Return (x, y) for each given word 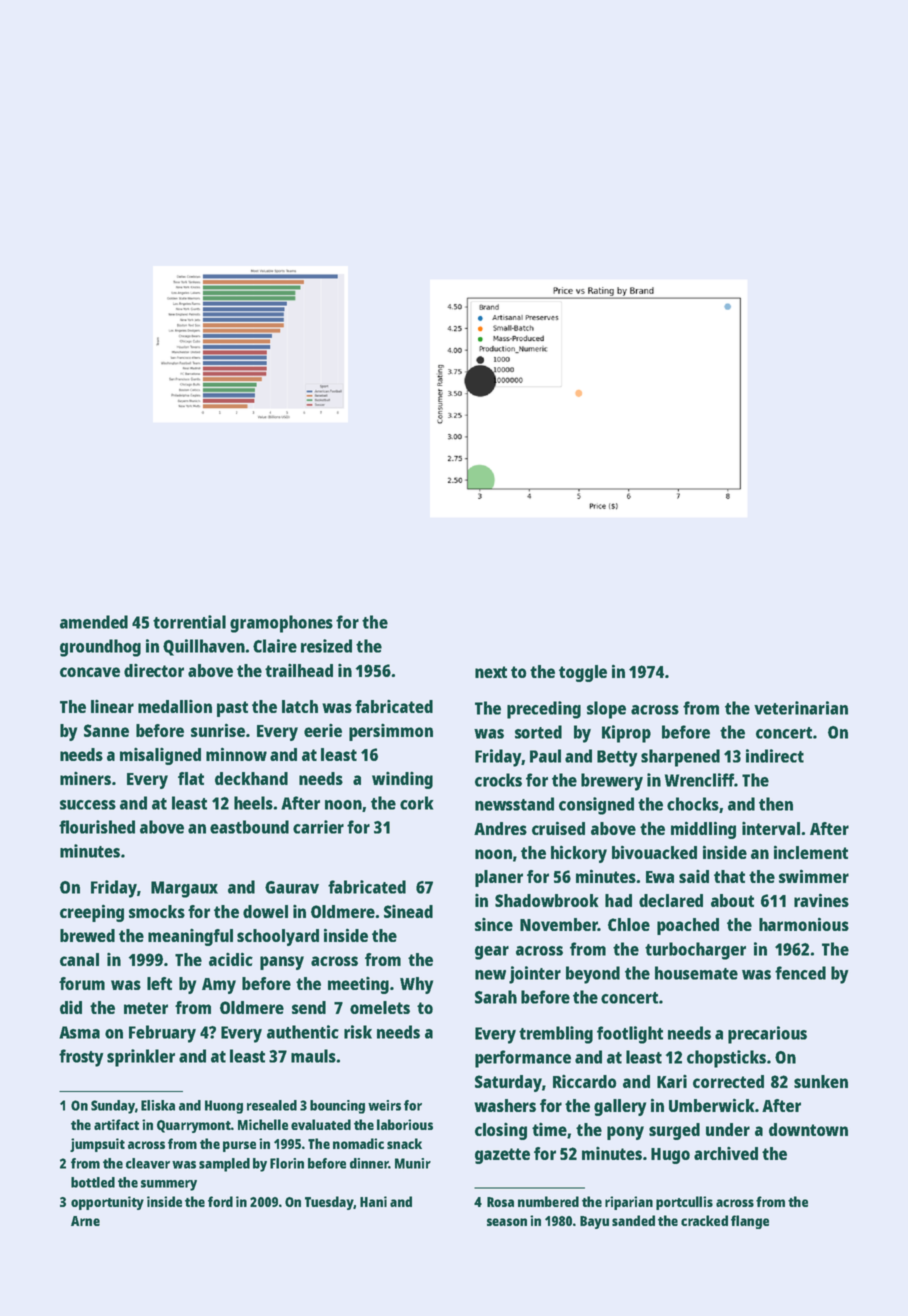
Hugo (670, 1156)
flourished (97, 827)
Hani (373, 1201)
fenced (800, 973)
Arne (85, 1221)
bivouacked (654, 852)
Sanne (106, 730)
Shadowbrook (547, 900)
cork (417, 803)
